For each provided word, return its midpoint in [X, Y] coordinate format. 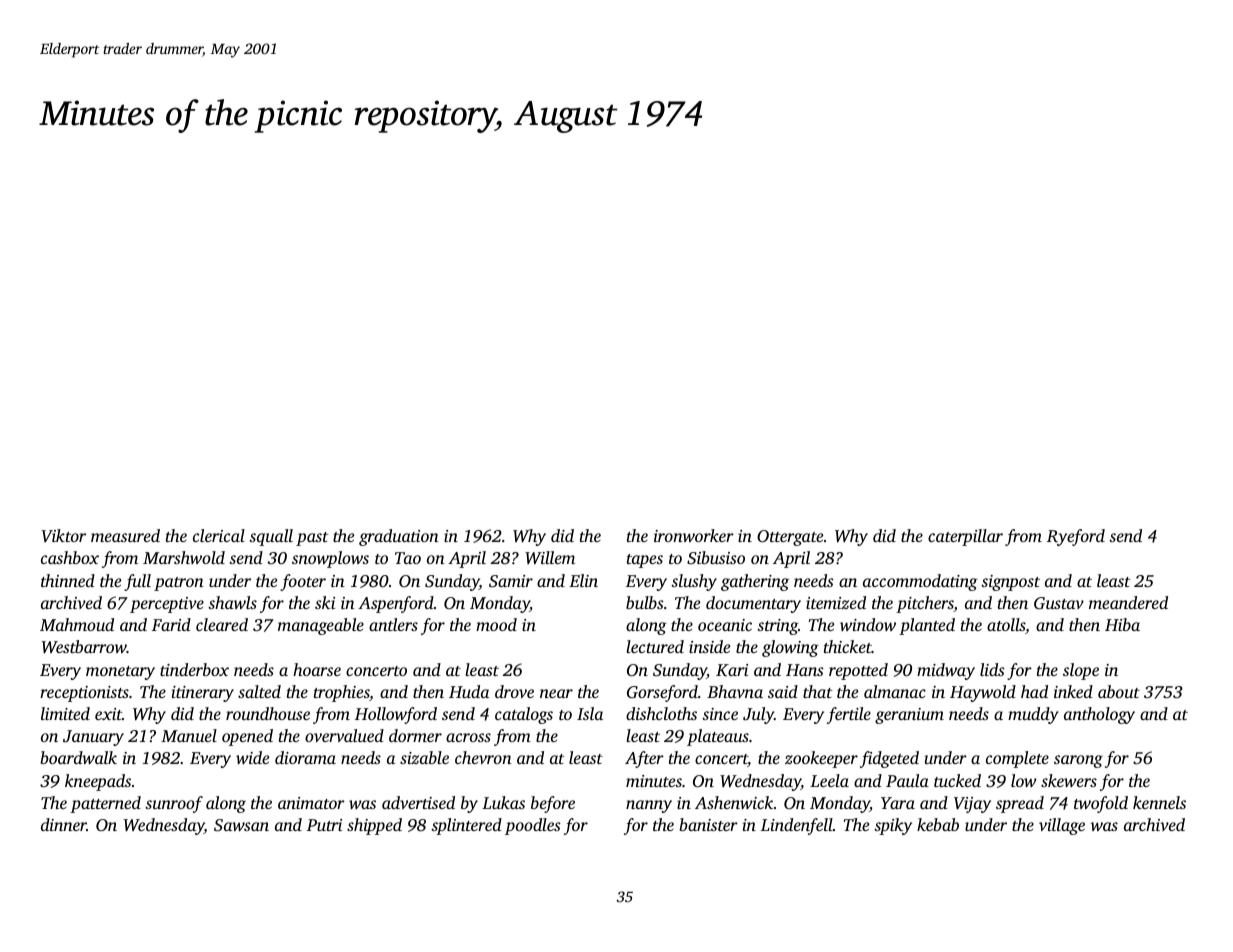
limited [65, 713]
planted [927, 626]
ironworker [694, 535]
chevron [483, 757]
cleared [222, 624]
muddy [1033, 715]
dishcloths [661, 713]
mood [496, 624]
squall [271, 537]
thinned [68, 580]
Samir [511, 581]
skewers [1069, 780]
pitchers [925, 604]
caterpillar [965, 537]
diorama [305, 757]
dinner [64, 824]
